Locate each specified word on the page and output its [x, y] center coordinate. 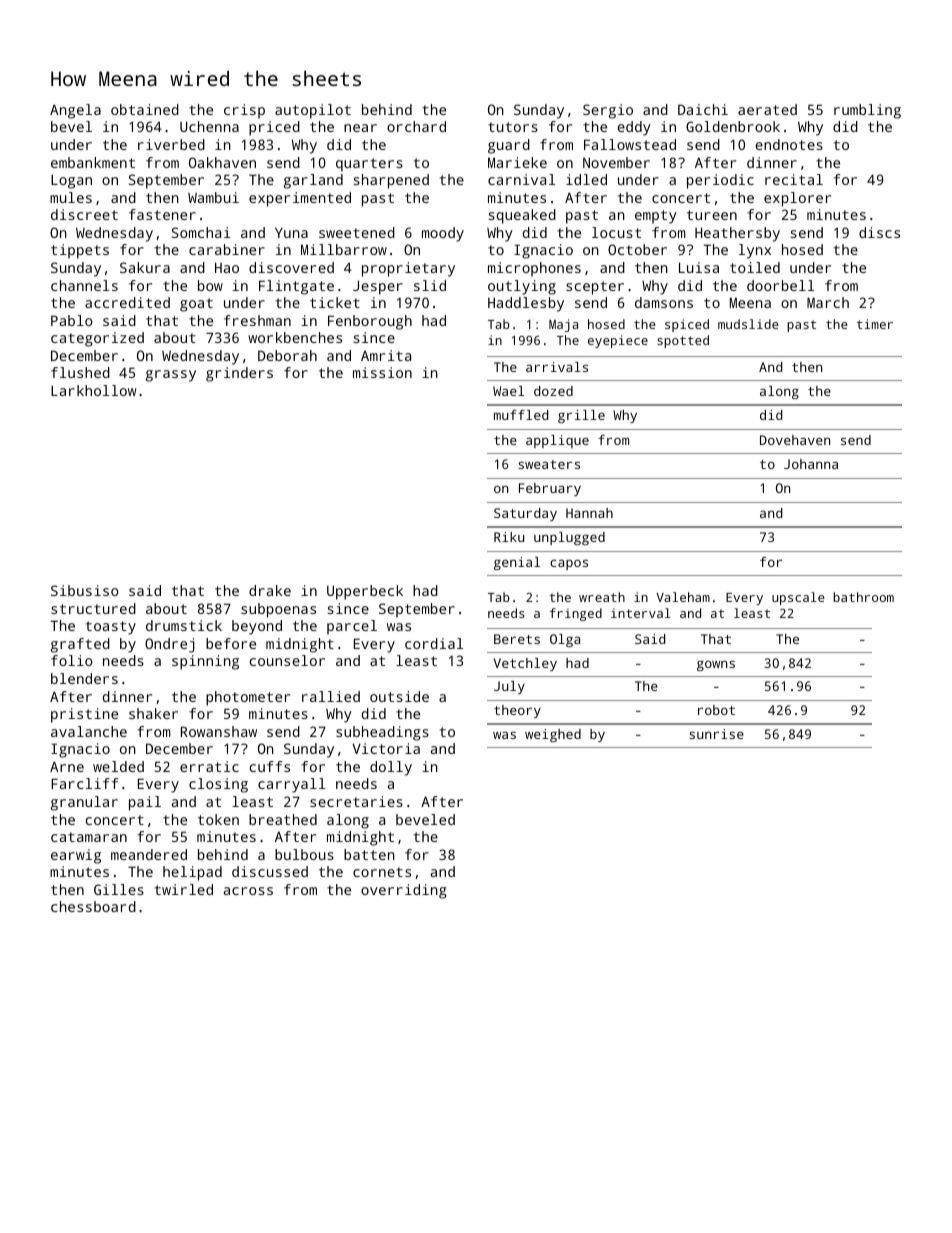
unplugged [569, 538]
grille [581, 416]
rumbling [867, 111]
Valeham [683, 597]
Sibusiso [85, 590]
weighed [553, 735]
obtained [145, 109]
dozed [553, 391]
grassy [171, 376]
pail [145, 803]
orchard [416, 126]
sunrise [716, 734]
